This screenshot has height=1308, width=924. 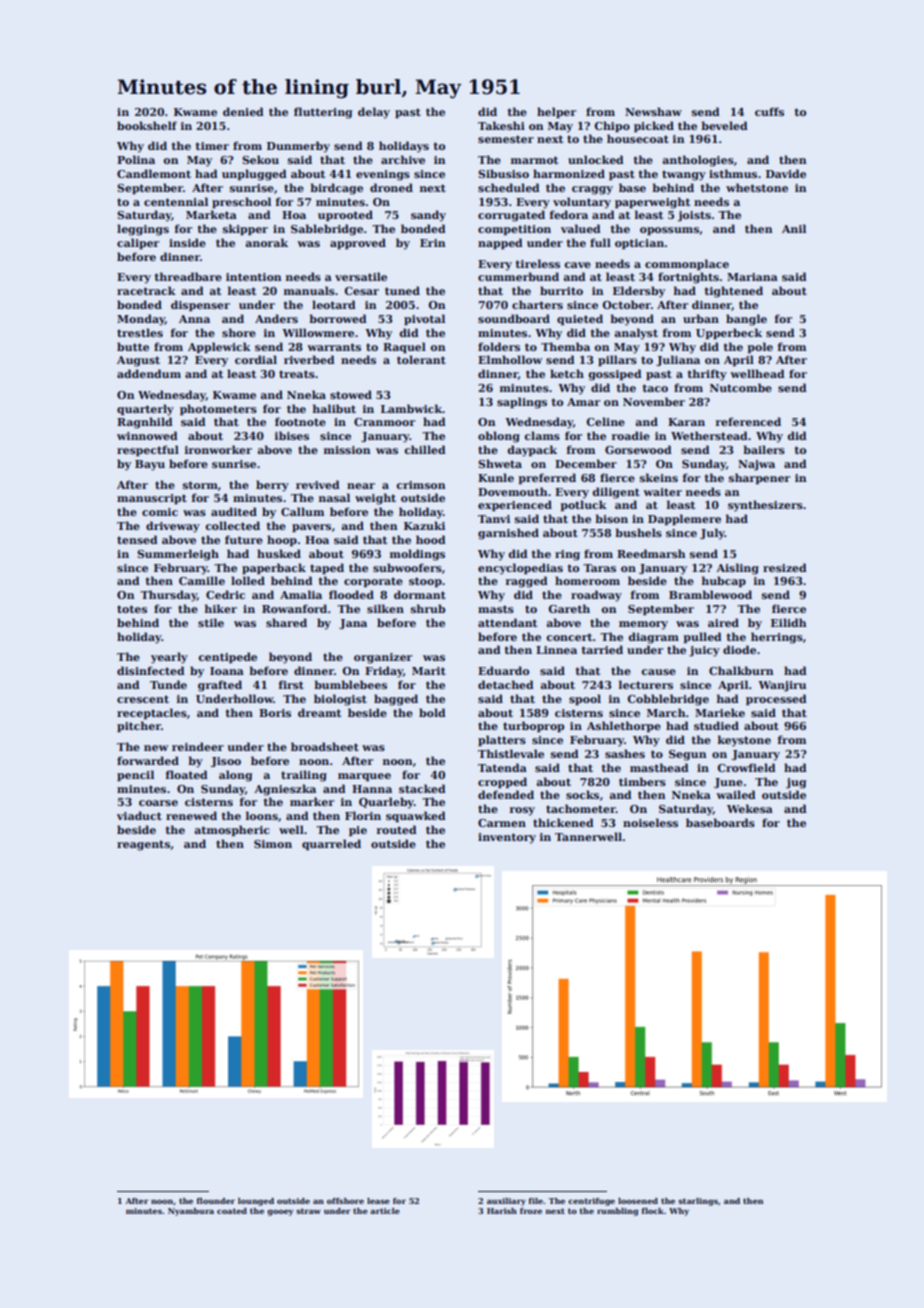 What do you see at coordinates (260, 159) in the screenshot?
I see `Sekou` at bounding box center [260, 159].
